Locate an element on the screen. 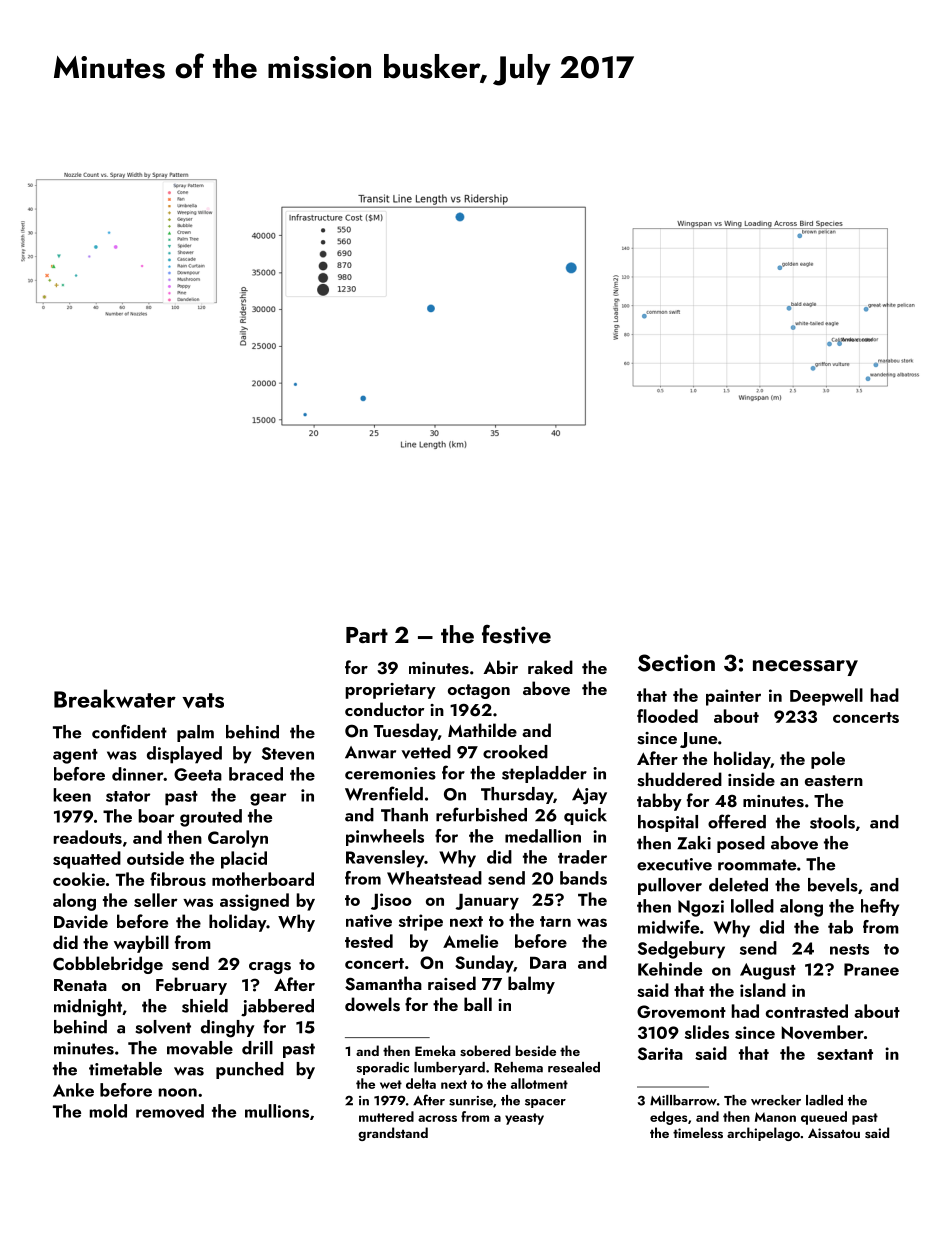 The height and width of the screenshot is (1233, 952). squatted is located at coordinates (87, 860).
